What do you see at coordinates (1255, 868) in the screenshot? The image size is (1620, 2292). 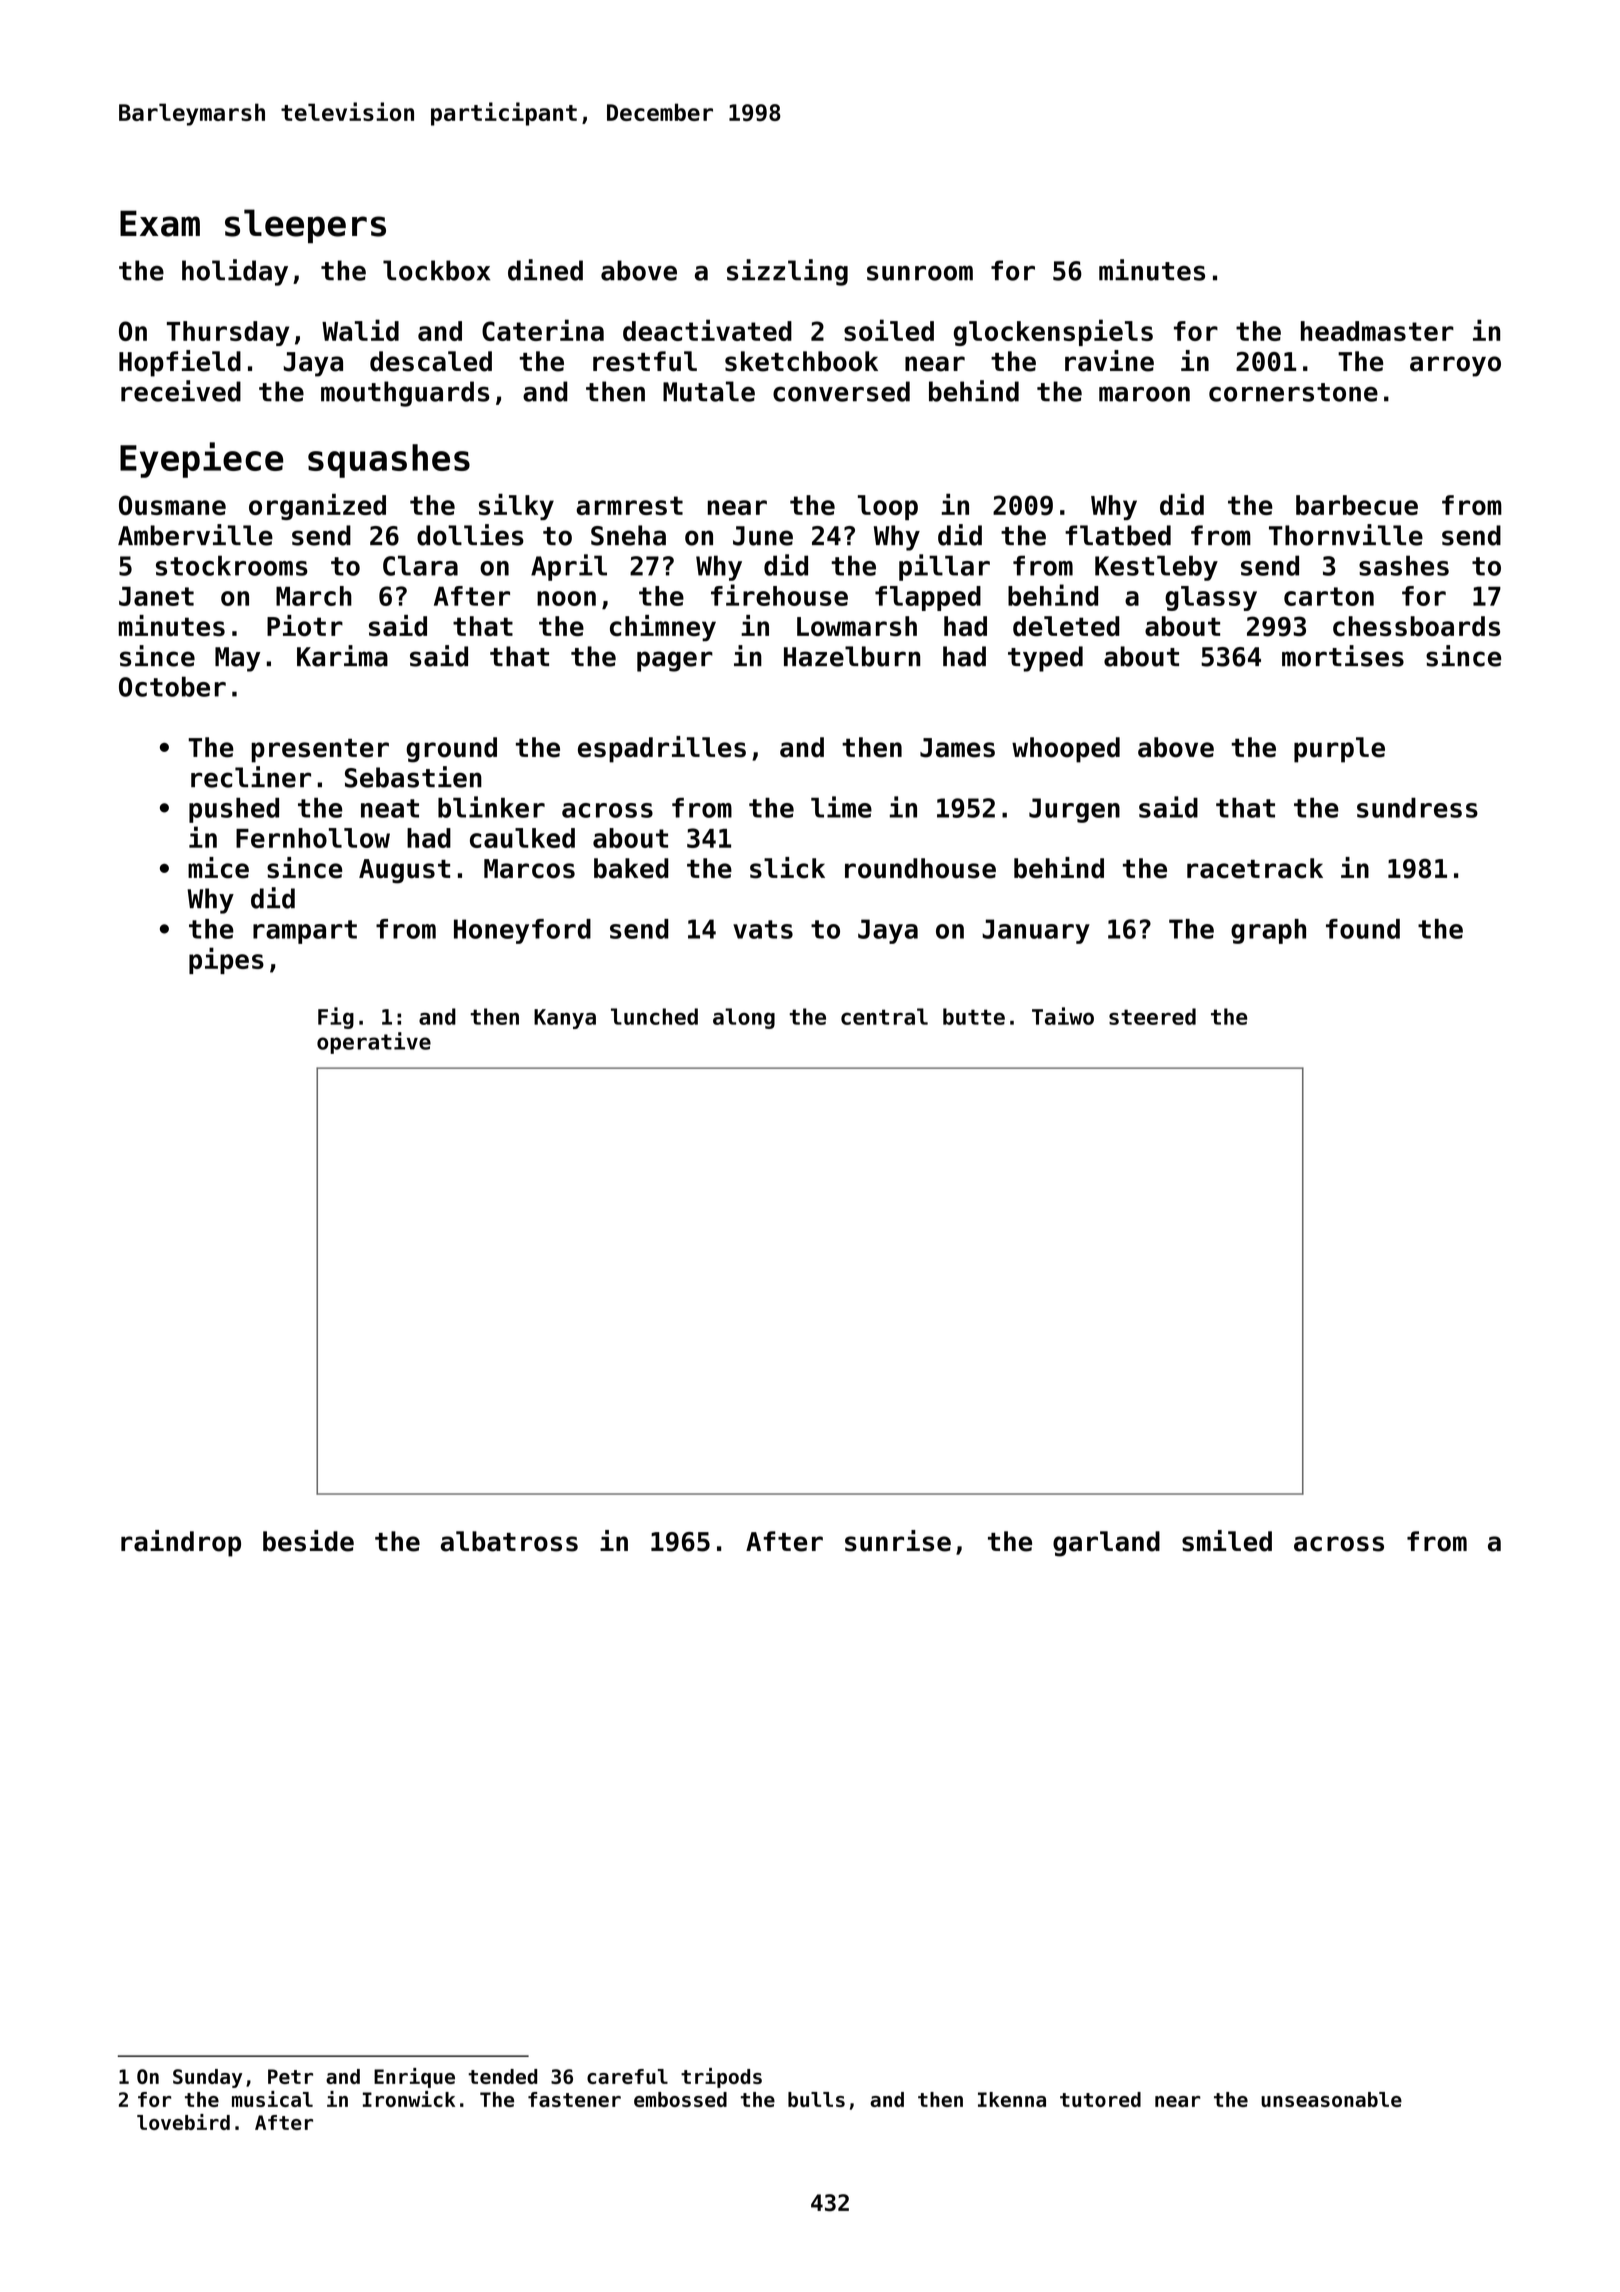 I see `racetrack` at bounding box center [1255, 868].
